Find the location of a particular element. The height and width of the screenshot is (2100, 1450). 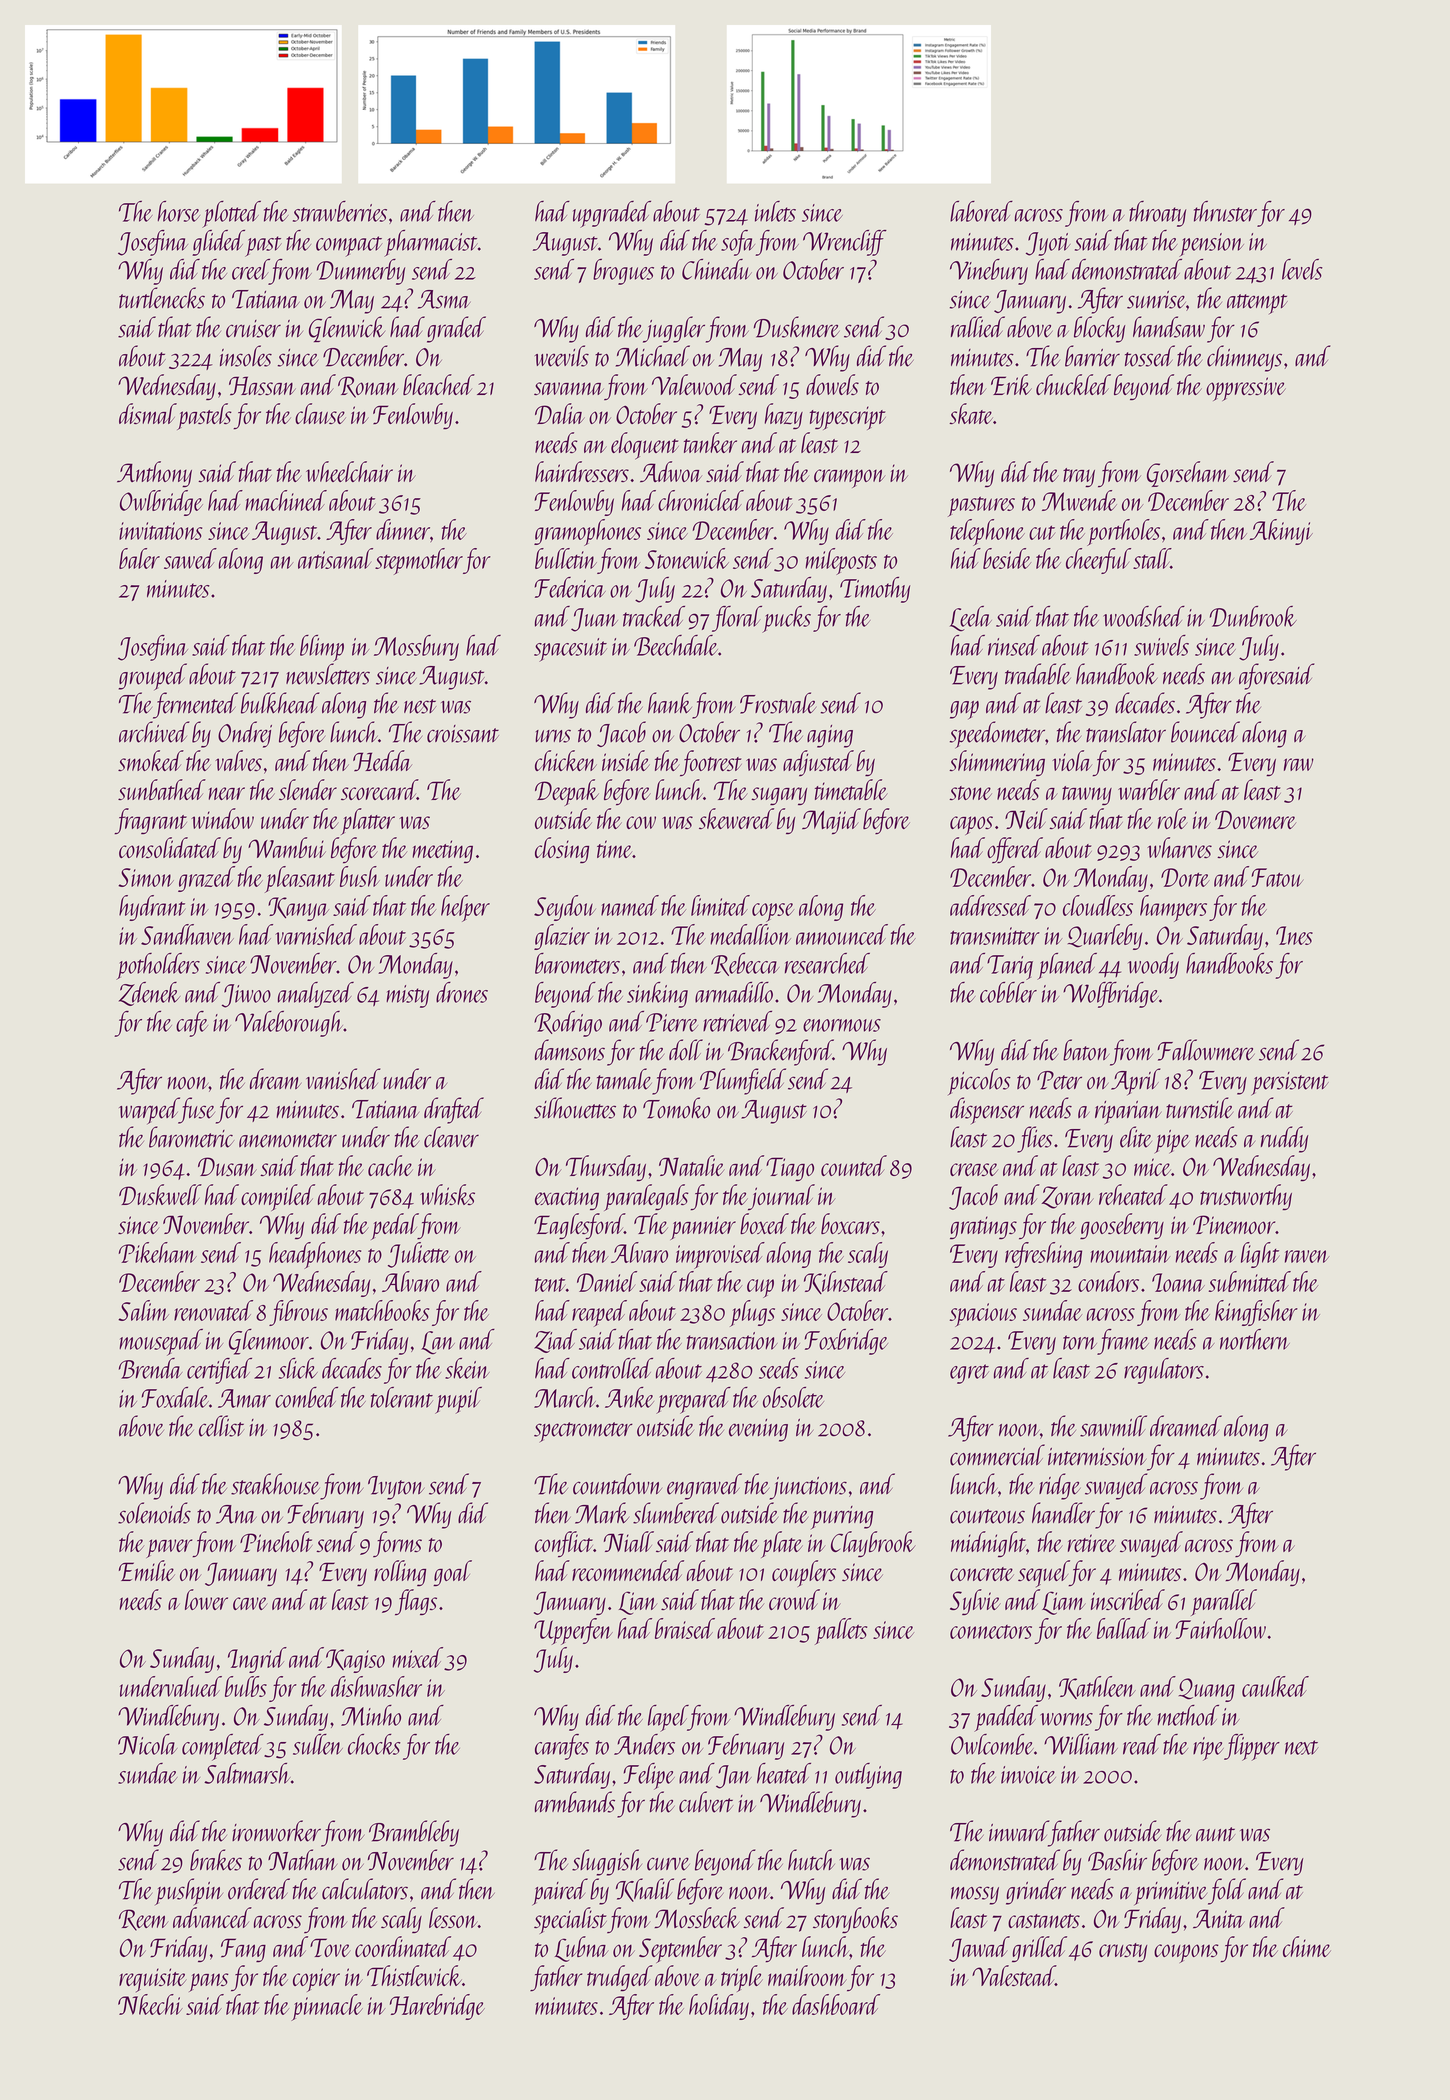

warped is located at coordinates (149, 1111).
